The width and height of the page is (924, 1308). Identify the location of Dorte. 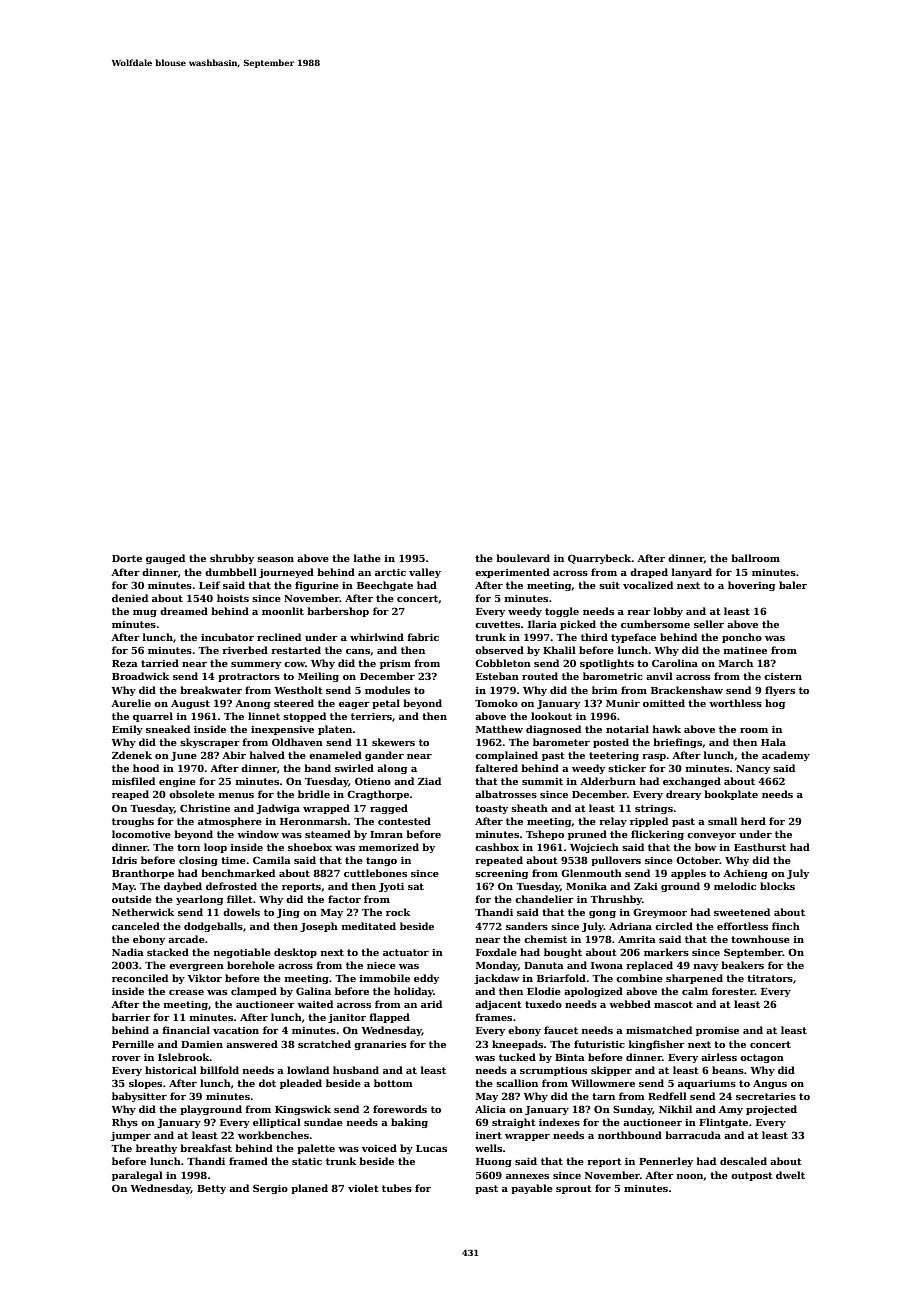
(127, 558).
